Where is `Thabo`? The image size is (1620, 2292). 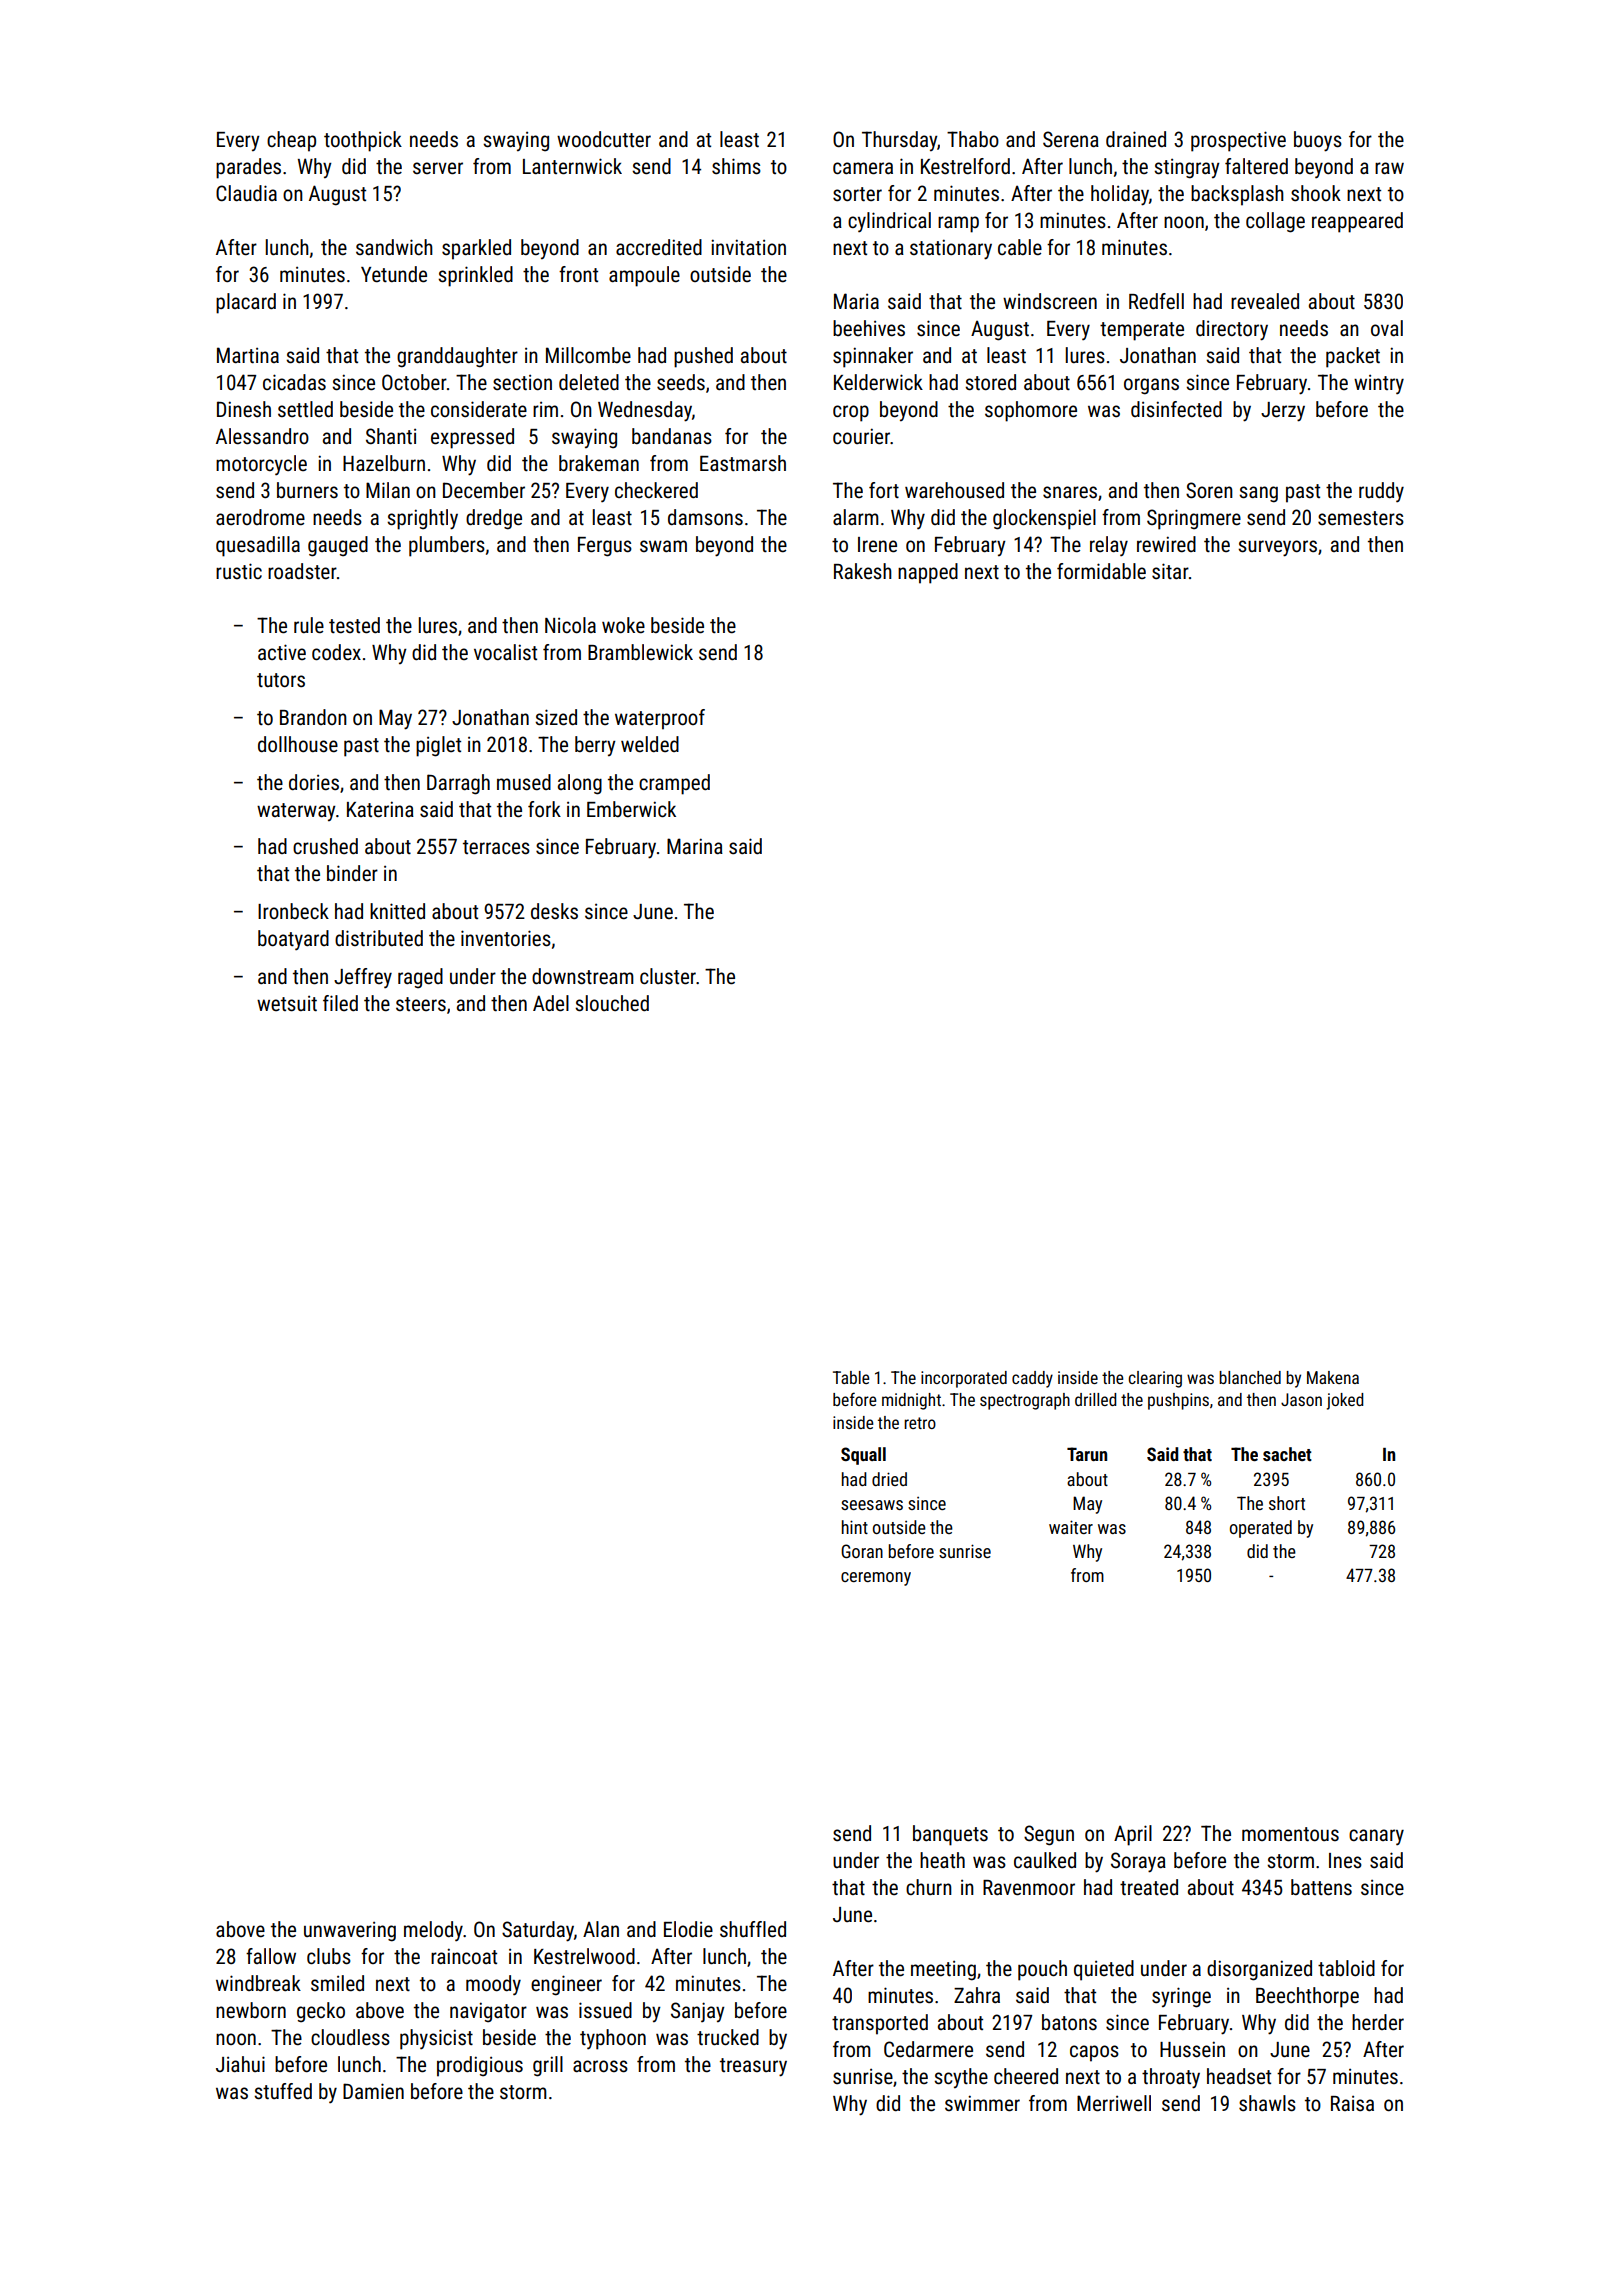 Thabo is located at coordinates (973, 139).
